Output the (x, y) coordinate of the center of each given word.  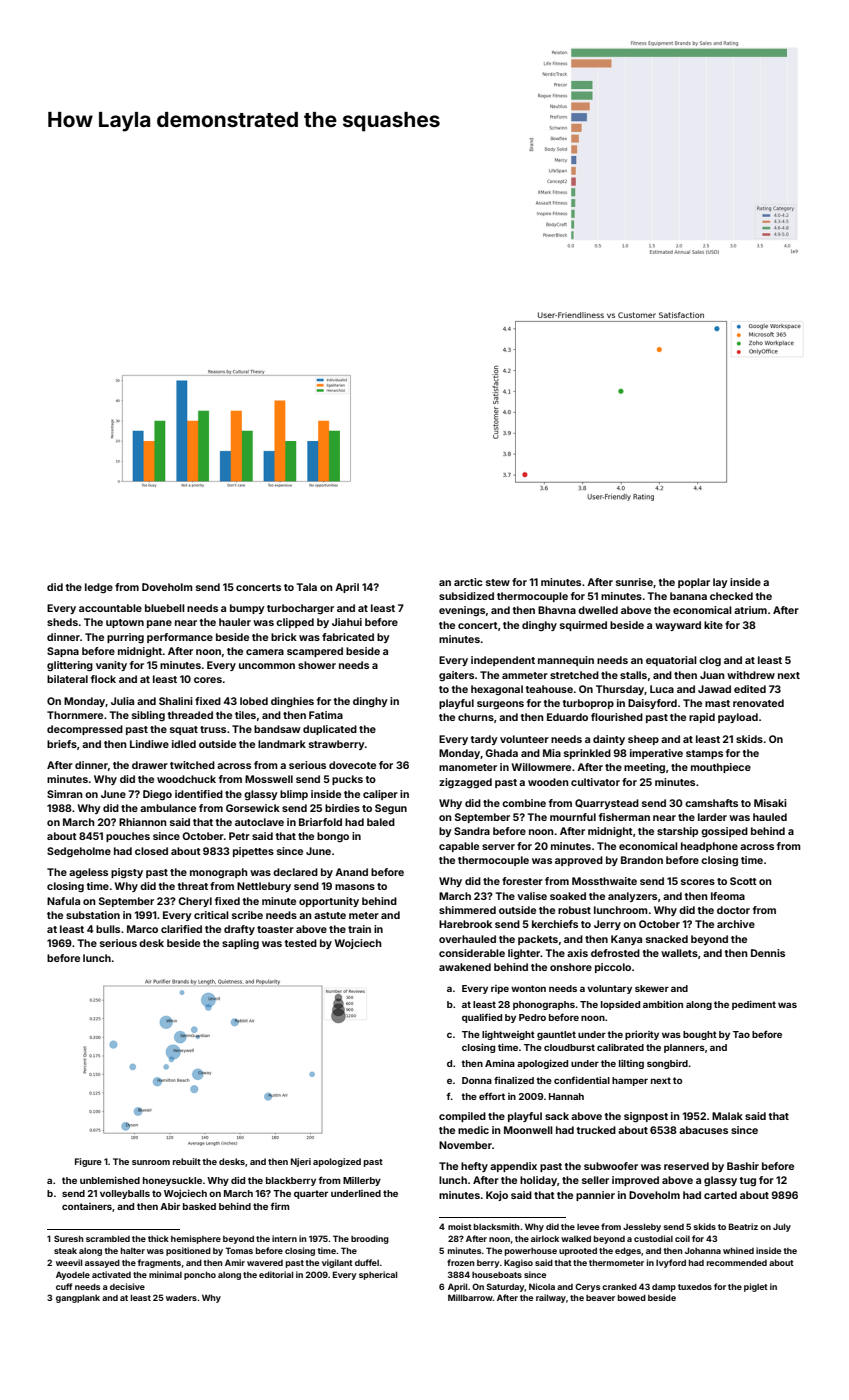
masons (355, 887)
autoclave (259, 822)
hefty (474, 1167)
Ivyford (671, 1263)
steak (65, 1251)
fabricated (348, 637)
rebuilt (187, 1161)
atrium (750, 610)
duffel (367, 1262)
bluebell (165, 608)
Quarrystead (607, 804)
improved (635, 1181)
